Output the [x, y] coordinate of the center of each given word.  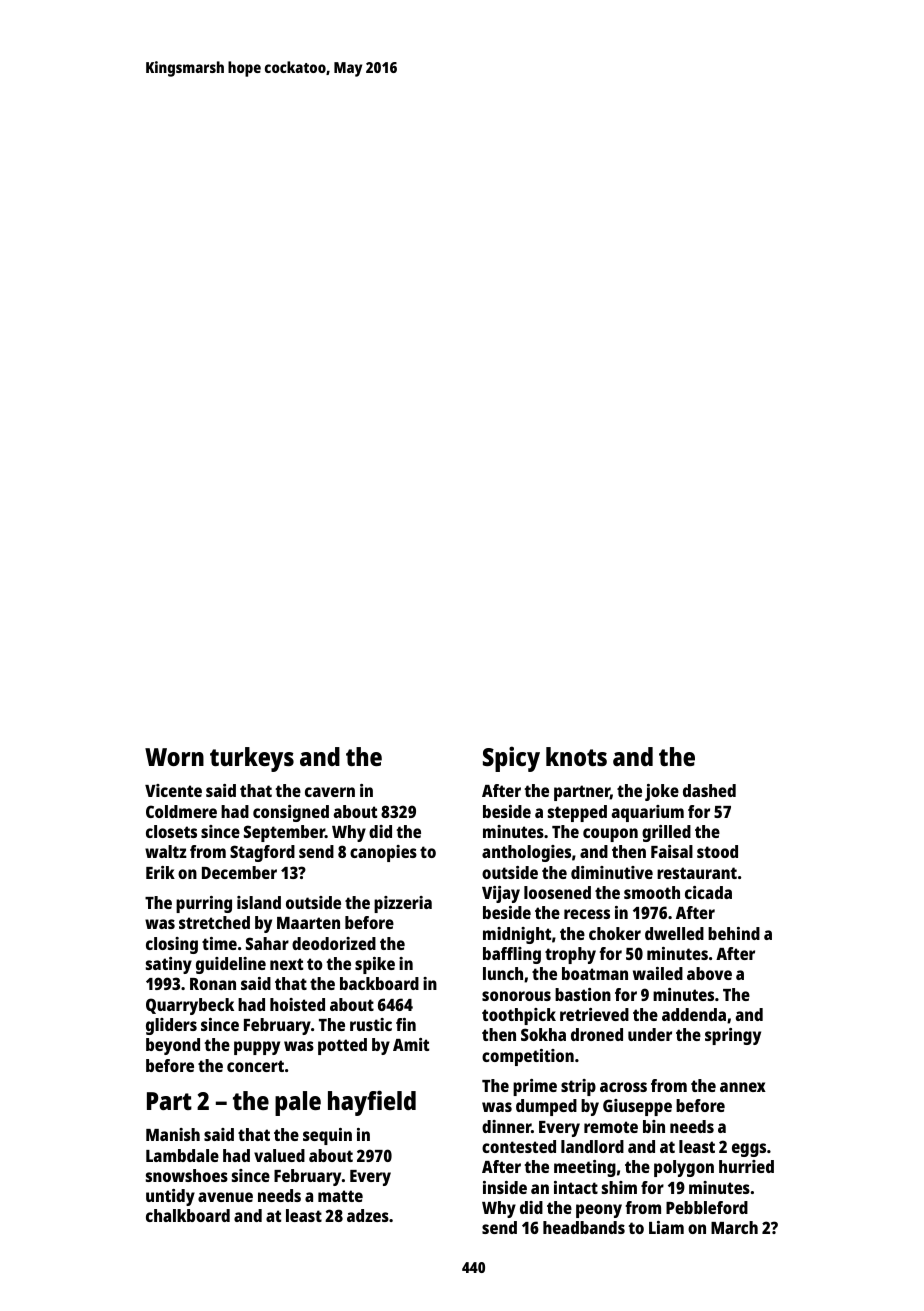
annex [743, 1087]
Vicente [173, 790]
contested [519, 1146]
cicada [708, 892]
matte [340, 1196]
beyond [173, 1046]
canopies [383, 853]
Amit [411, 1044]
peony [599, 1211]
